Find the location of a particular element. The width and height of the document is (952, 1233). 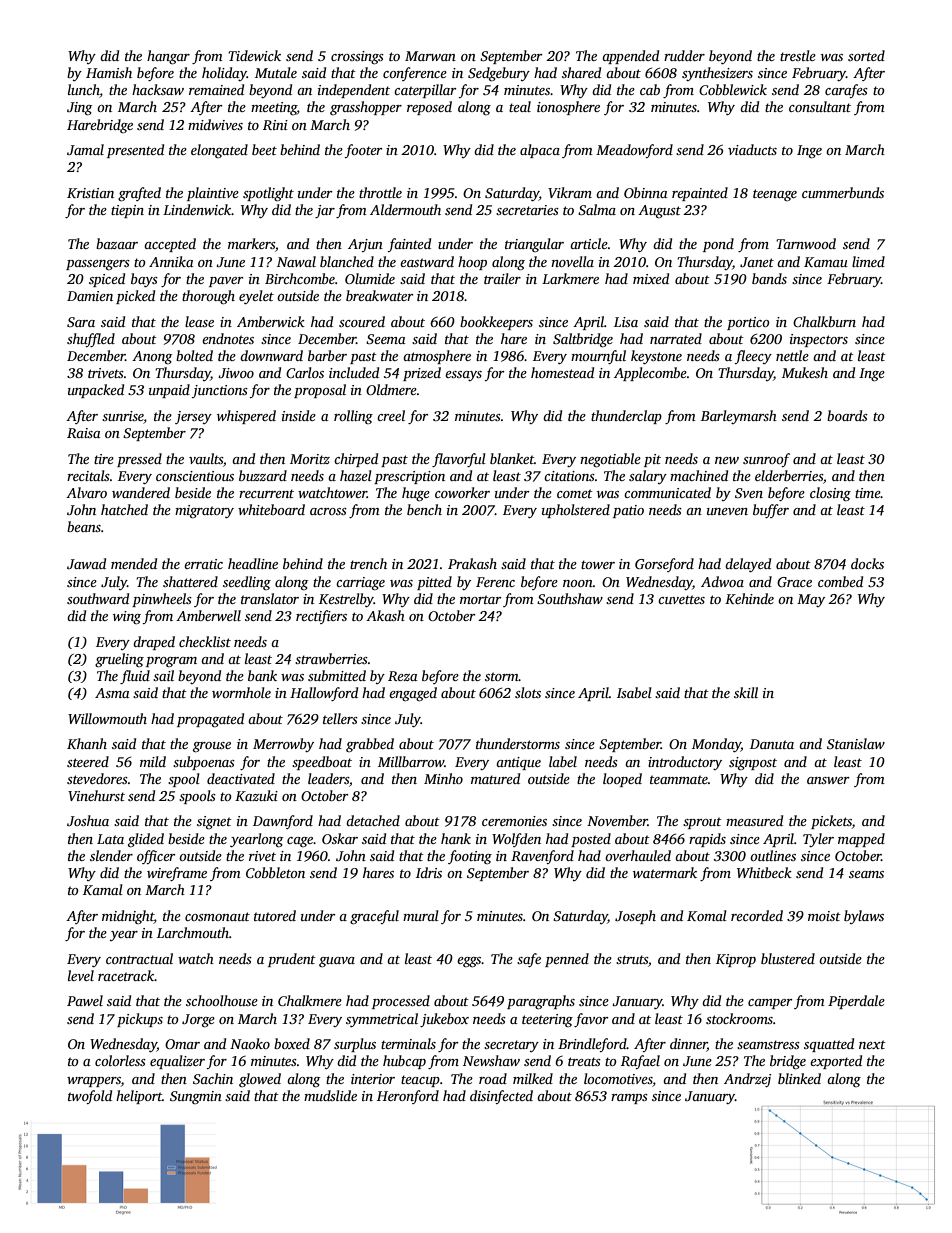

Sungmin is located at coordinates (196, 1097).
